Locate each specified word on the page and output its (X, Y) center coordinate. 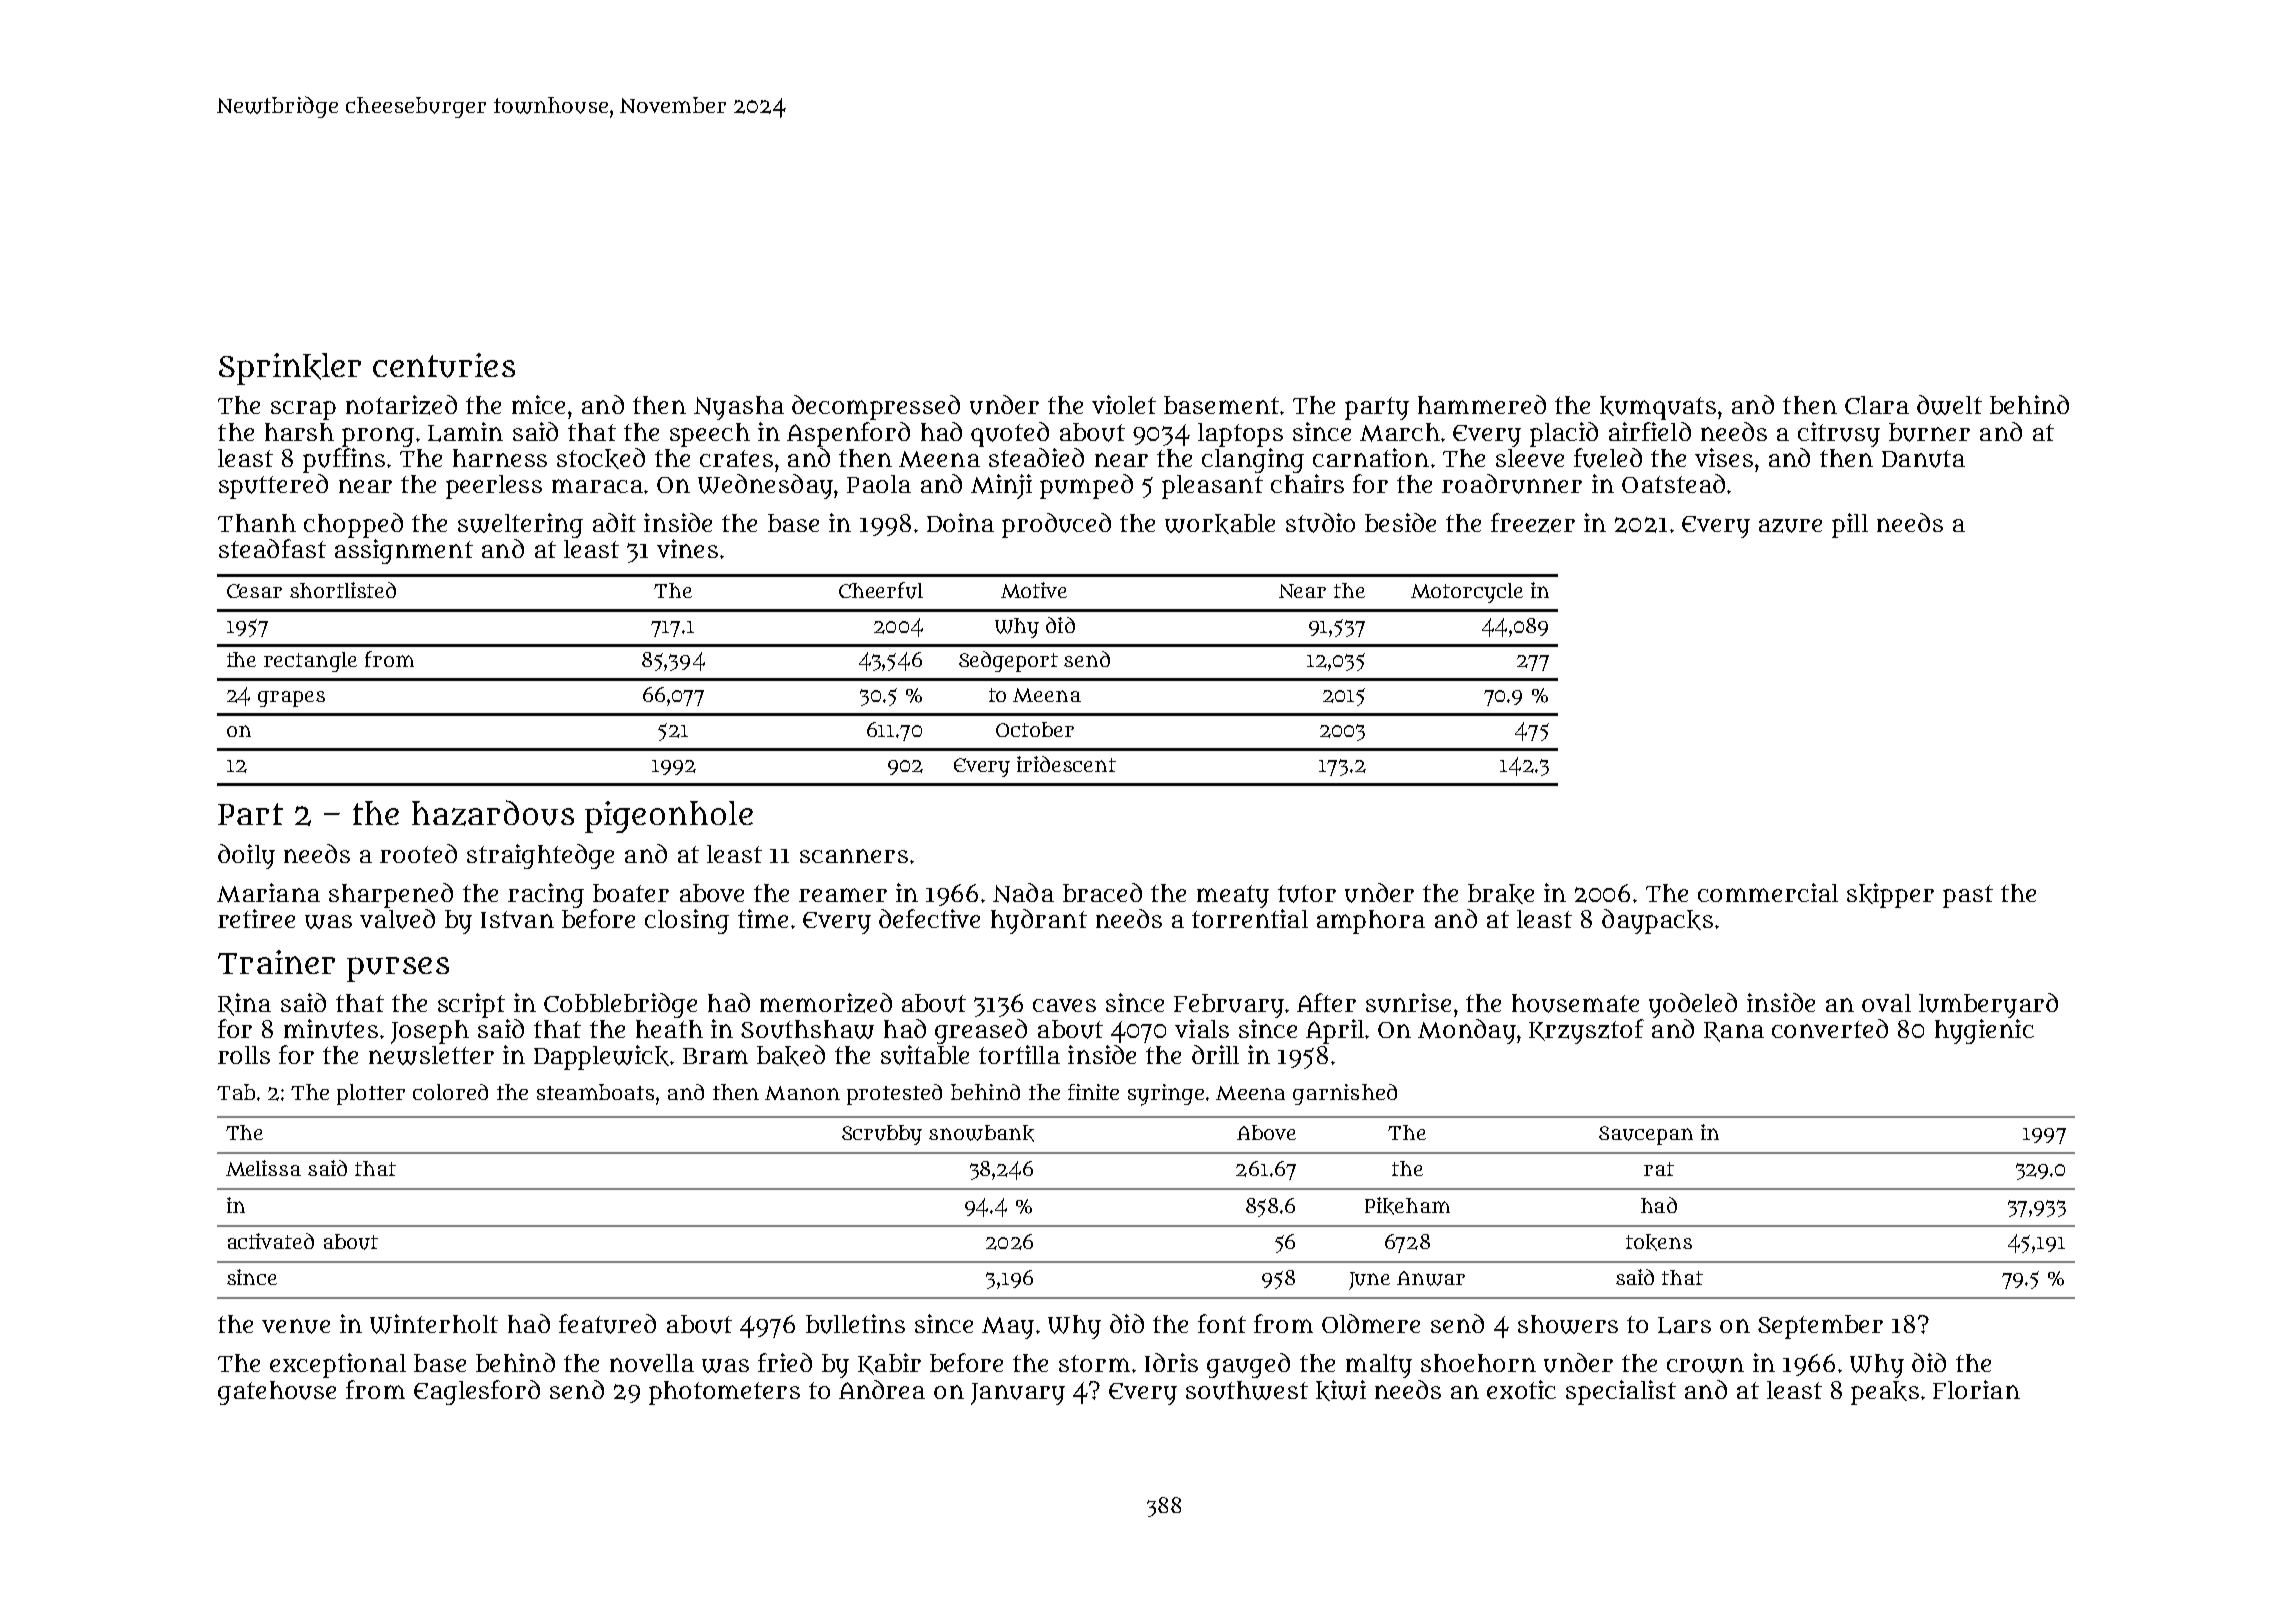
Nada (1023, 893)
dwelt (1949, 405)
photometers (724, 1393)
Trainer (276, 962)
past (1968, 896)
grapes (291, 699)
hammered (1482, 404)
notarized (401, 405)
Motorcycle (1467, 593)
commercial (1768, 892)
